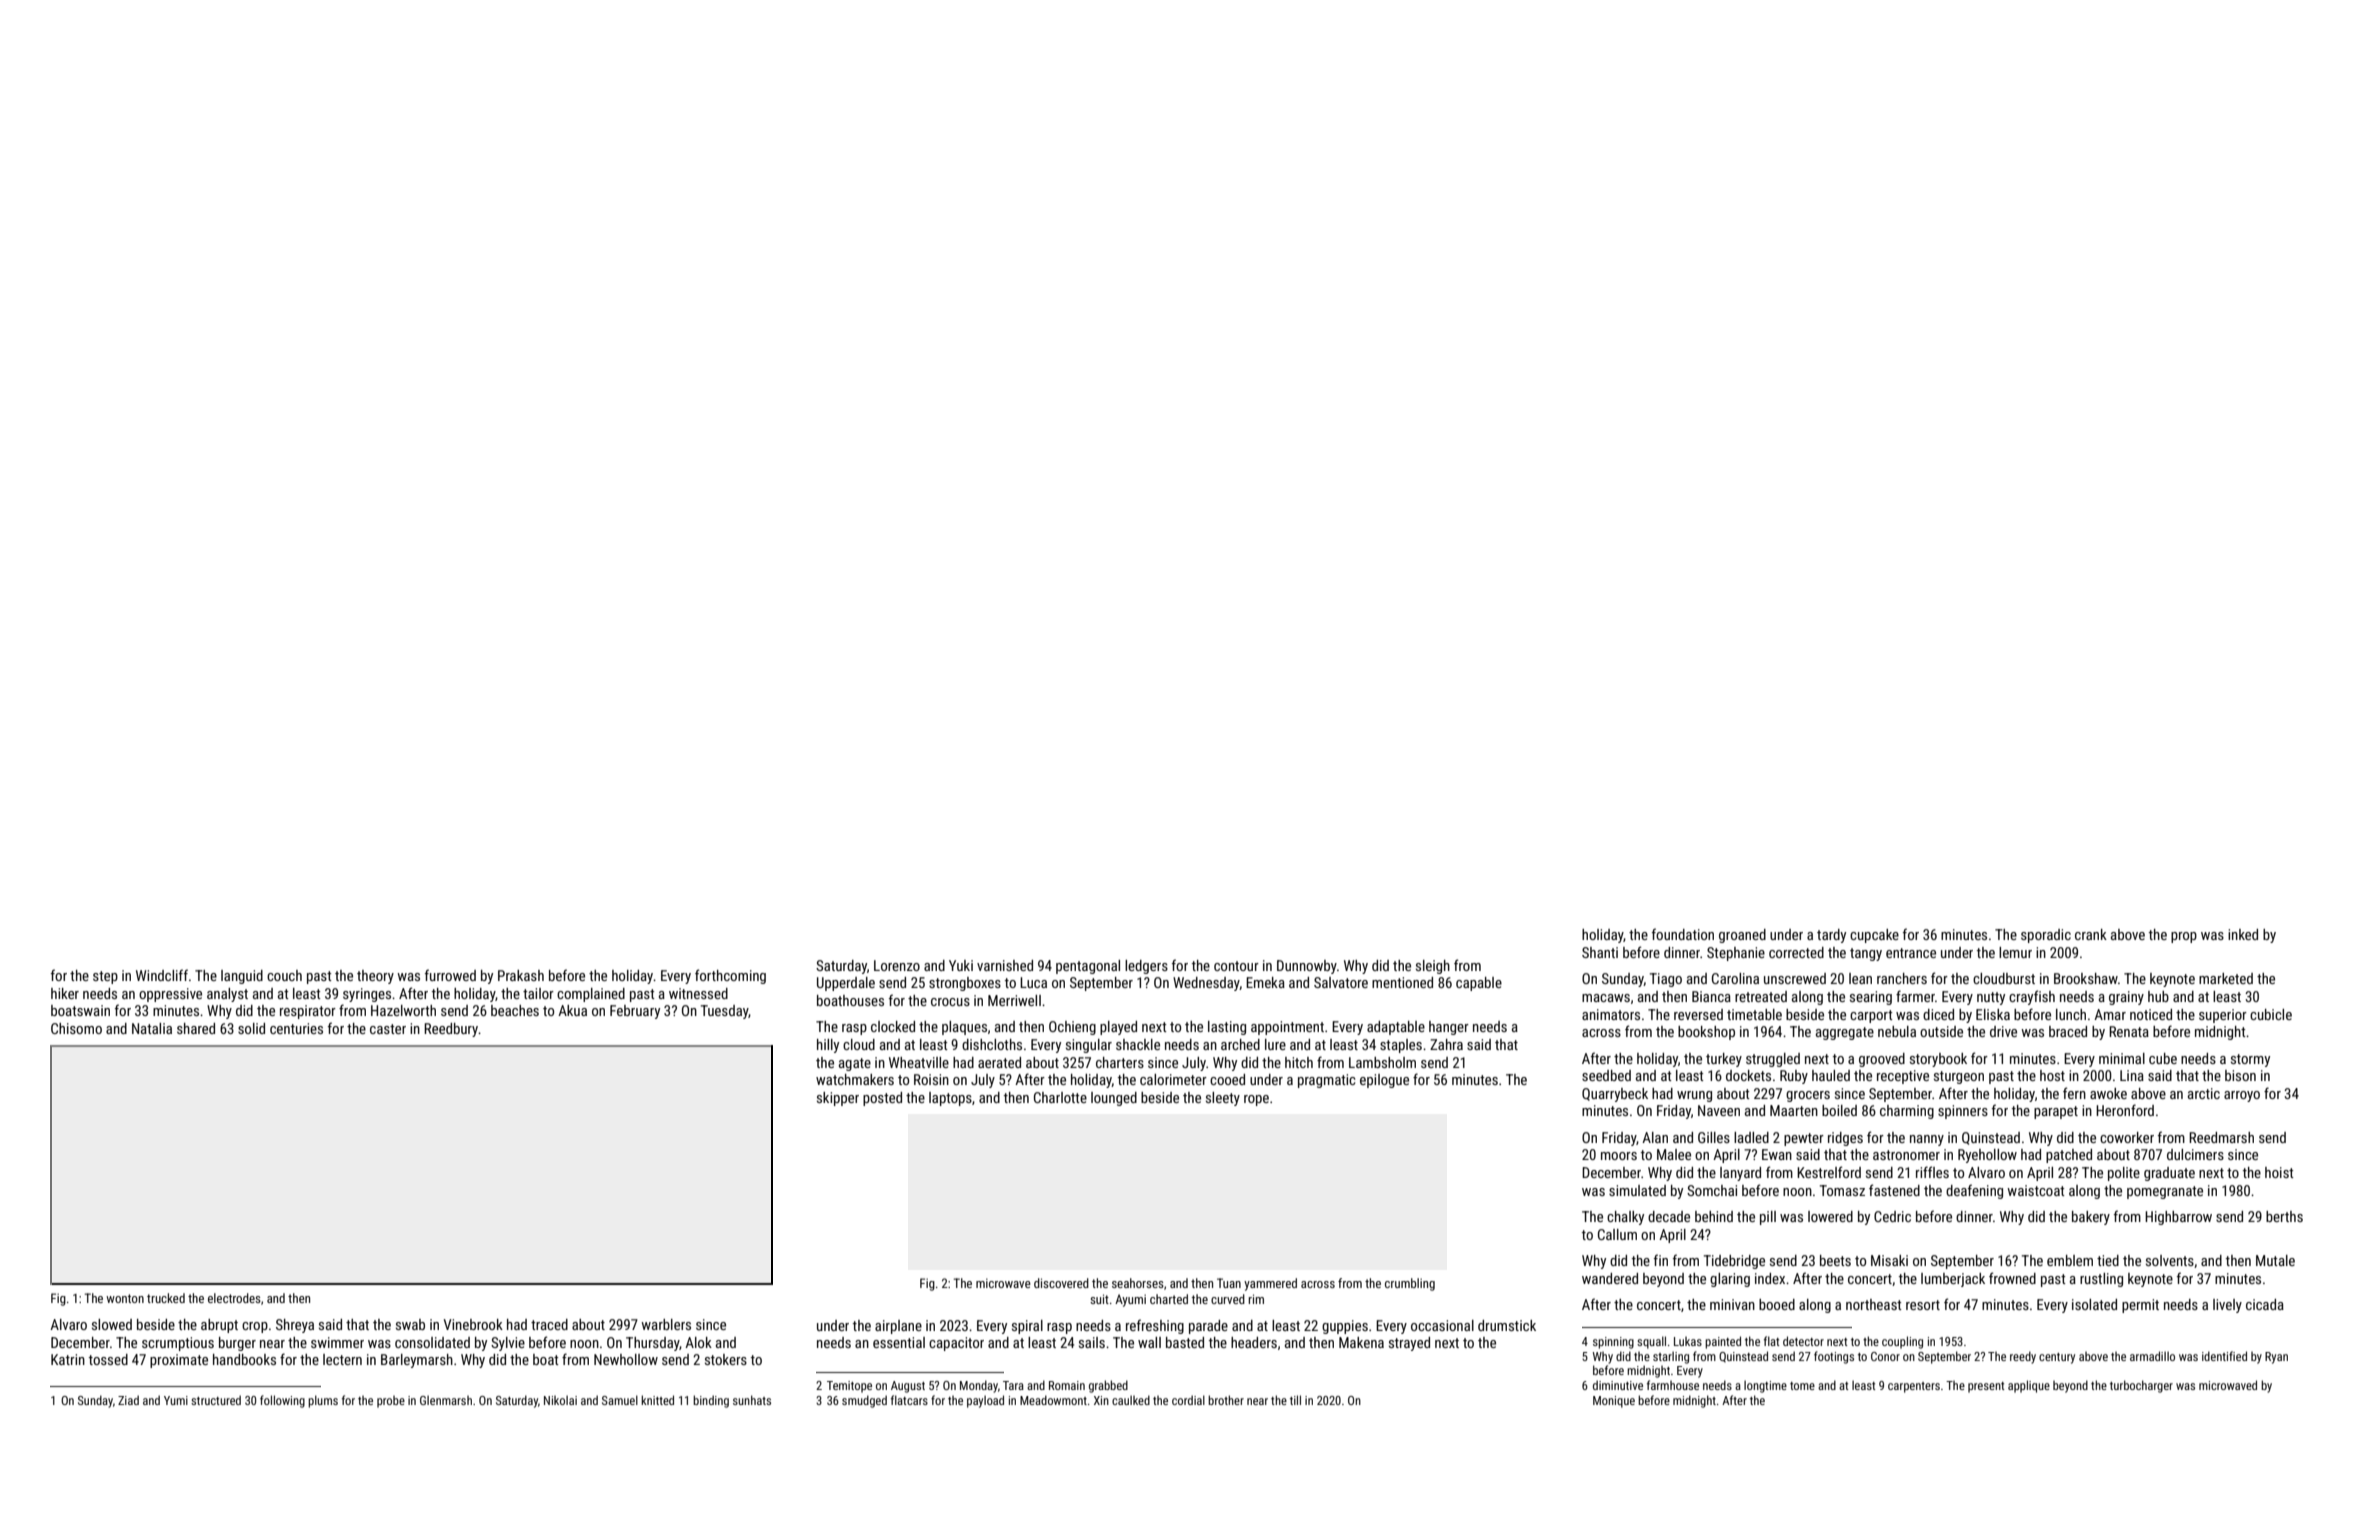 This screenshot has height=1524, width=2355. What do you see at coordinates (1061, 1283) in the screenshot?
I see `discovered` at bounding box center [1061, 1283].
